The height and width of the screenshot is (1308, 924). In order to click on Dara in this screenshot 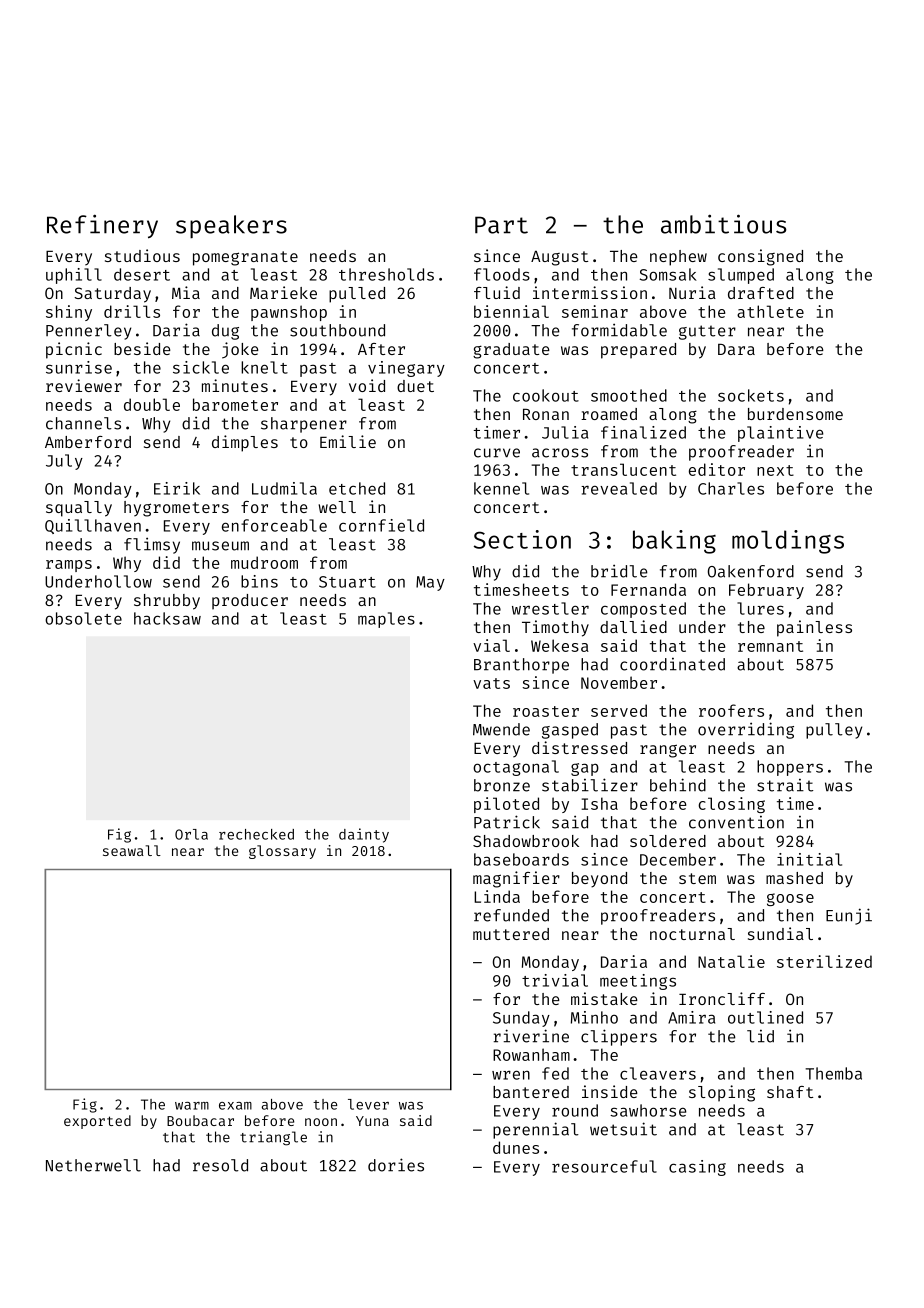, I will do `click(736, 349)`.
